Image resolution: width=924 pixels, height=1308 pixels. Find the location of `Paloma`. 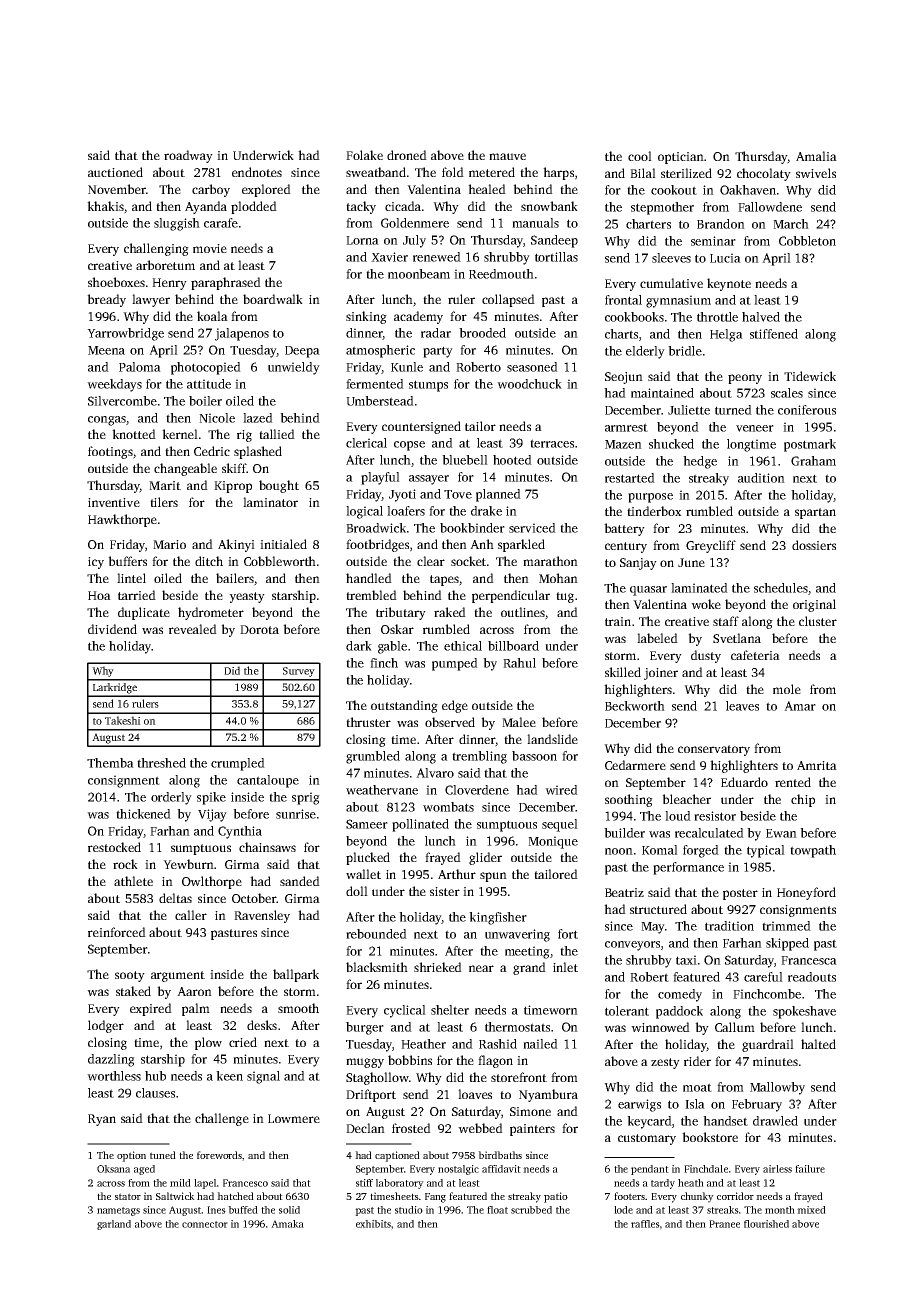

Paloma is located at coordinates (140, 367).
